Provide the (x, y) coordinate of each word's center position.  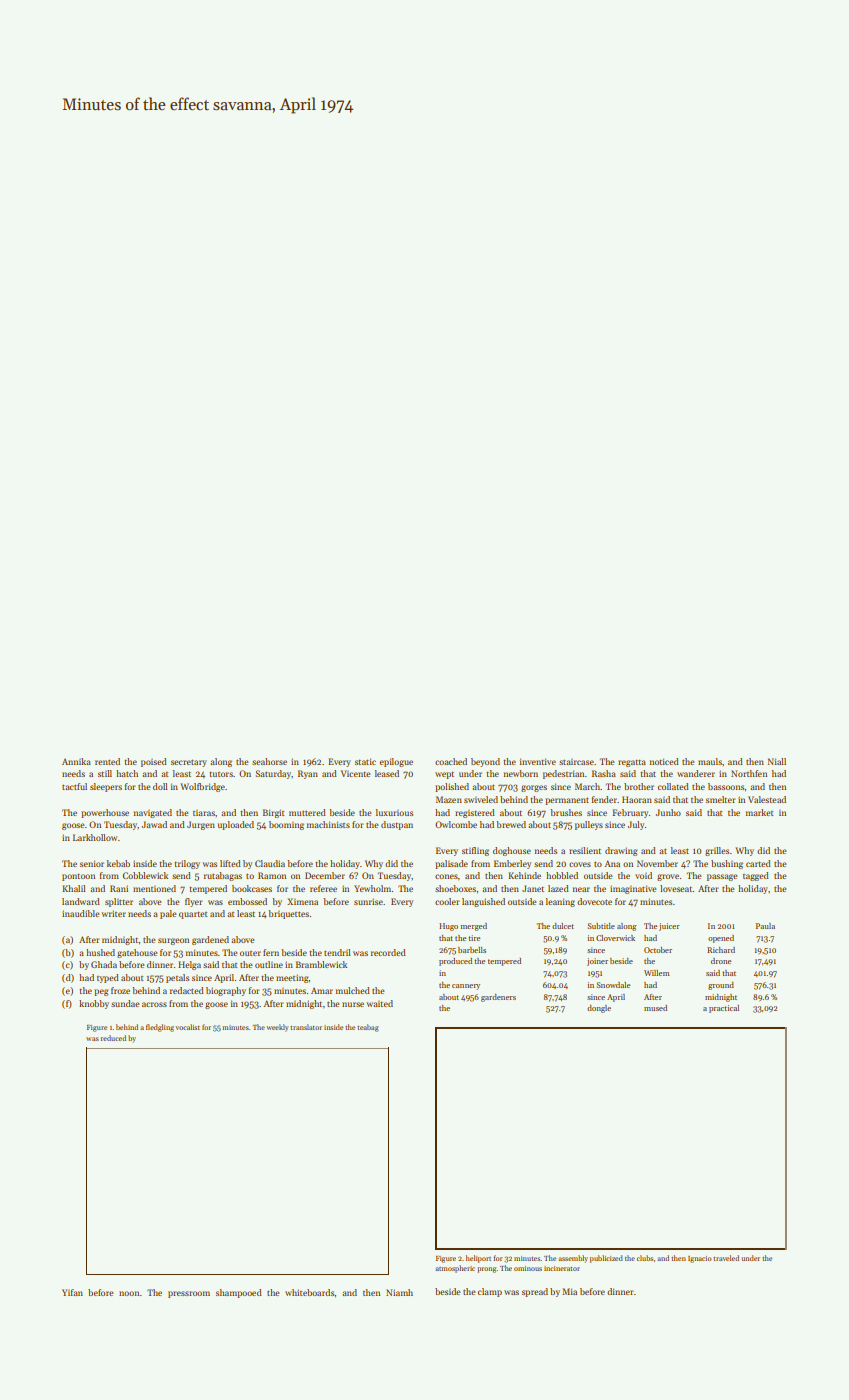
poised (154, 762)
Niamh (399, 1292)
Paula (765, 926)
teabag (368, 1028)
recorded (388, 952)
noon (129, 1293)
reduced (113, 1038)
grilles (717, 851)
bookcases (252, 888)
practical (724, 1009)
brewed (511, 824)
